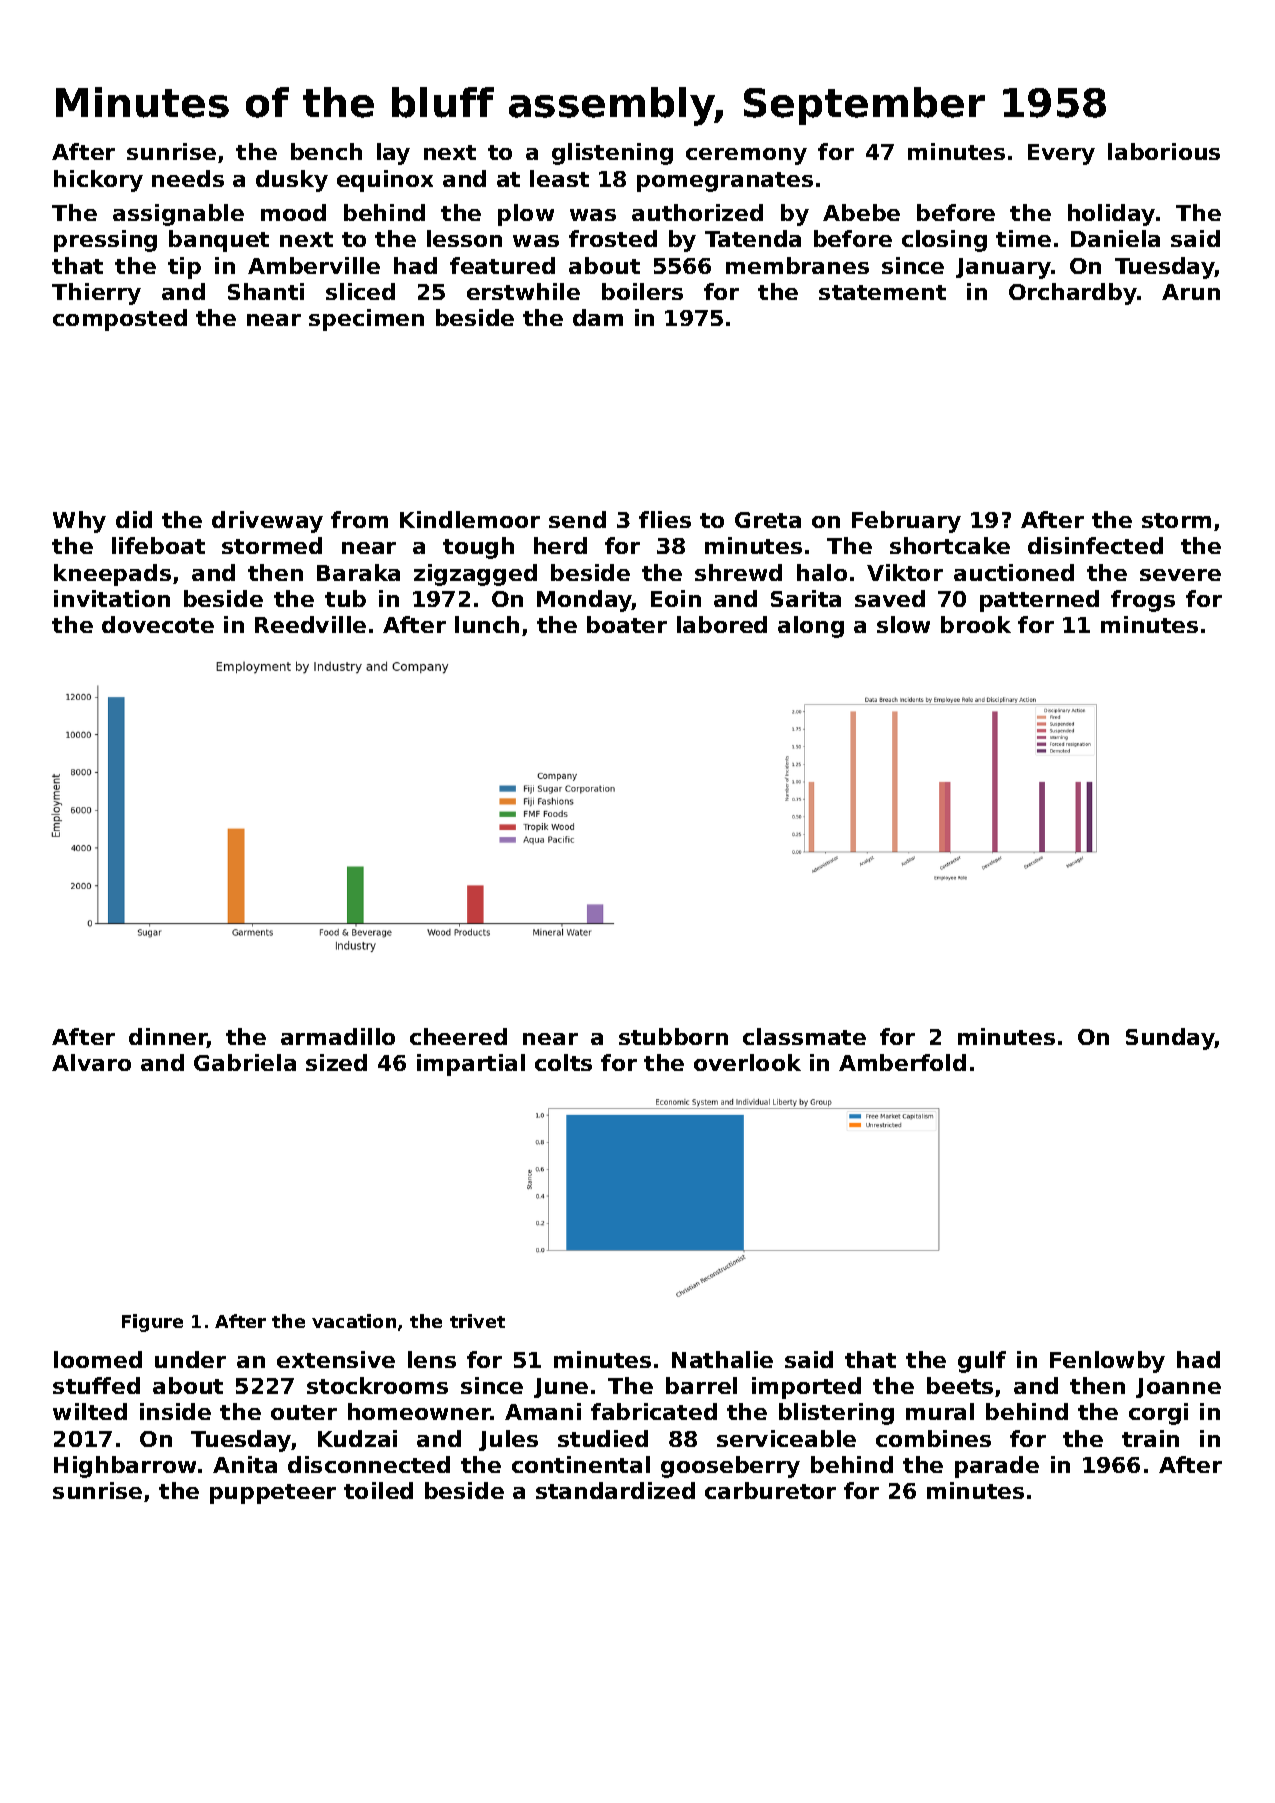 The width and height of the image is (1275, 1803). Describe the element at coordinates (615, 1490) in the image. I see `standardized` at that location.
